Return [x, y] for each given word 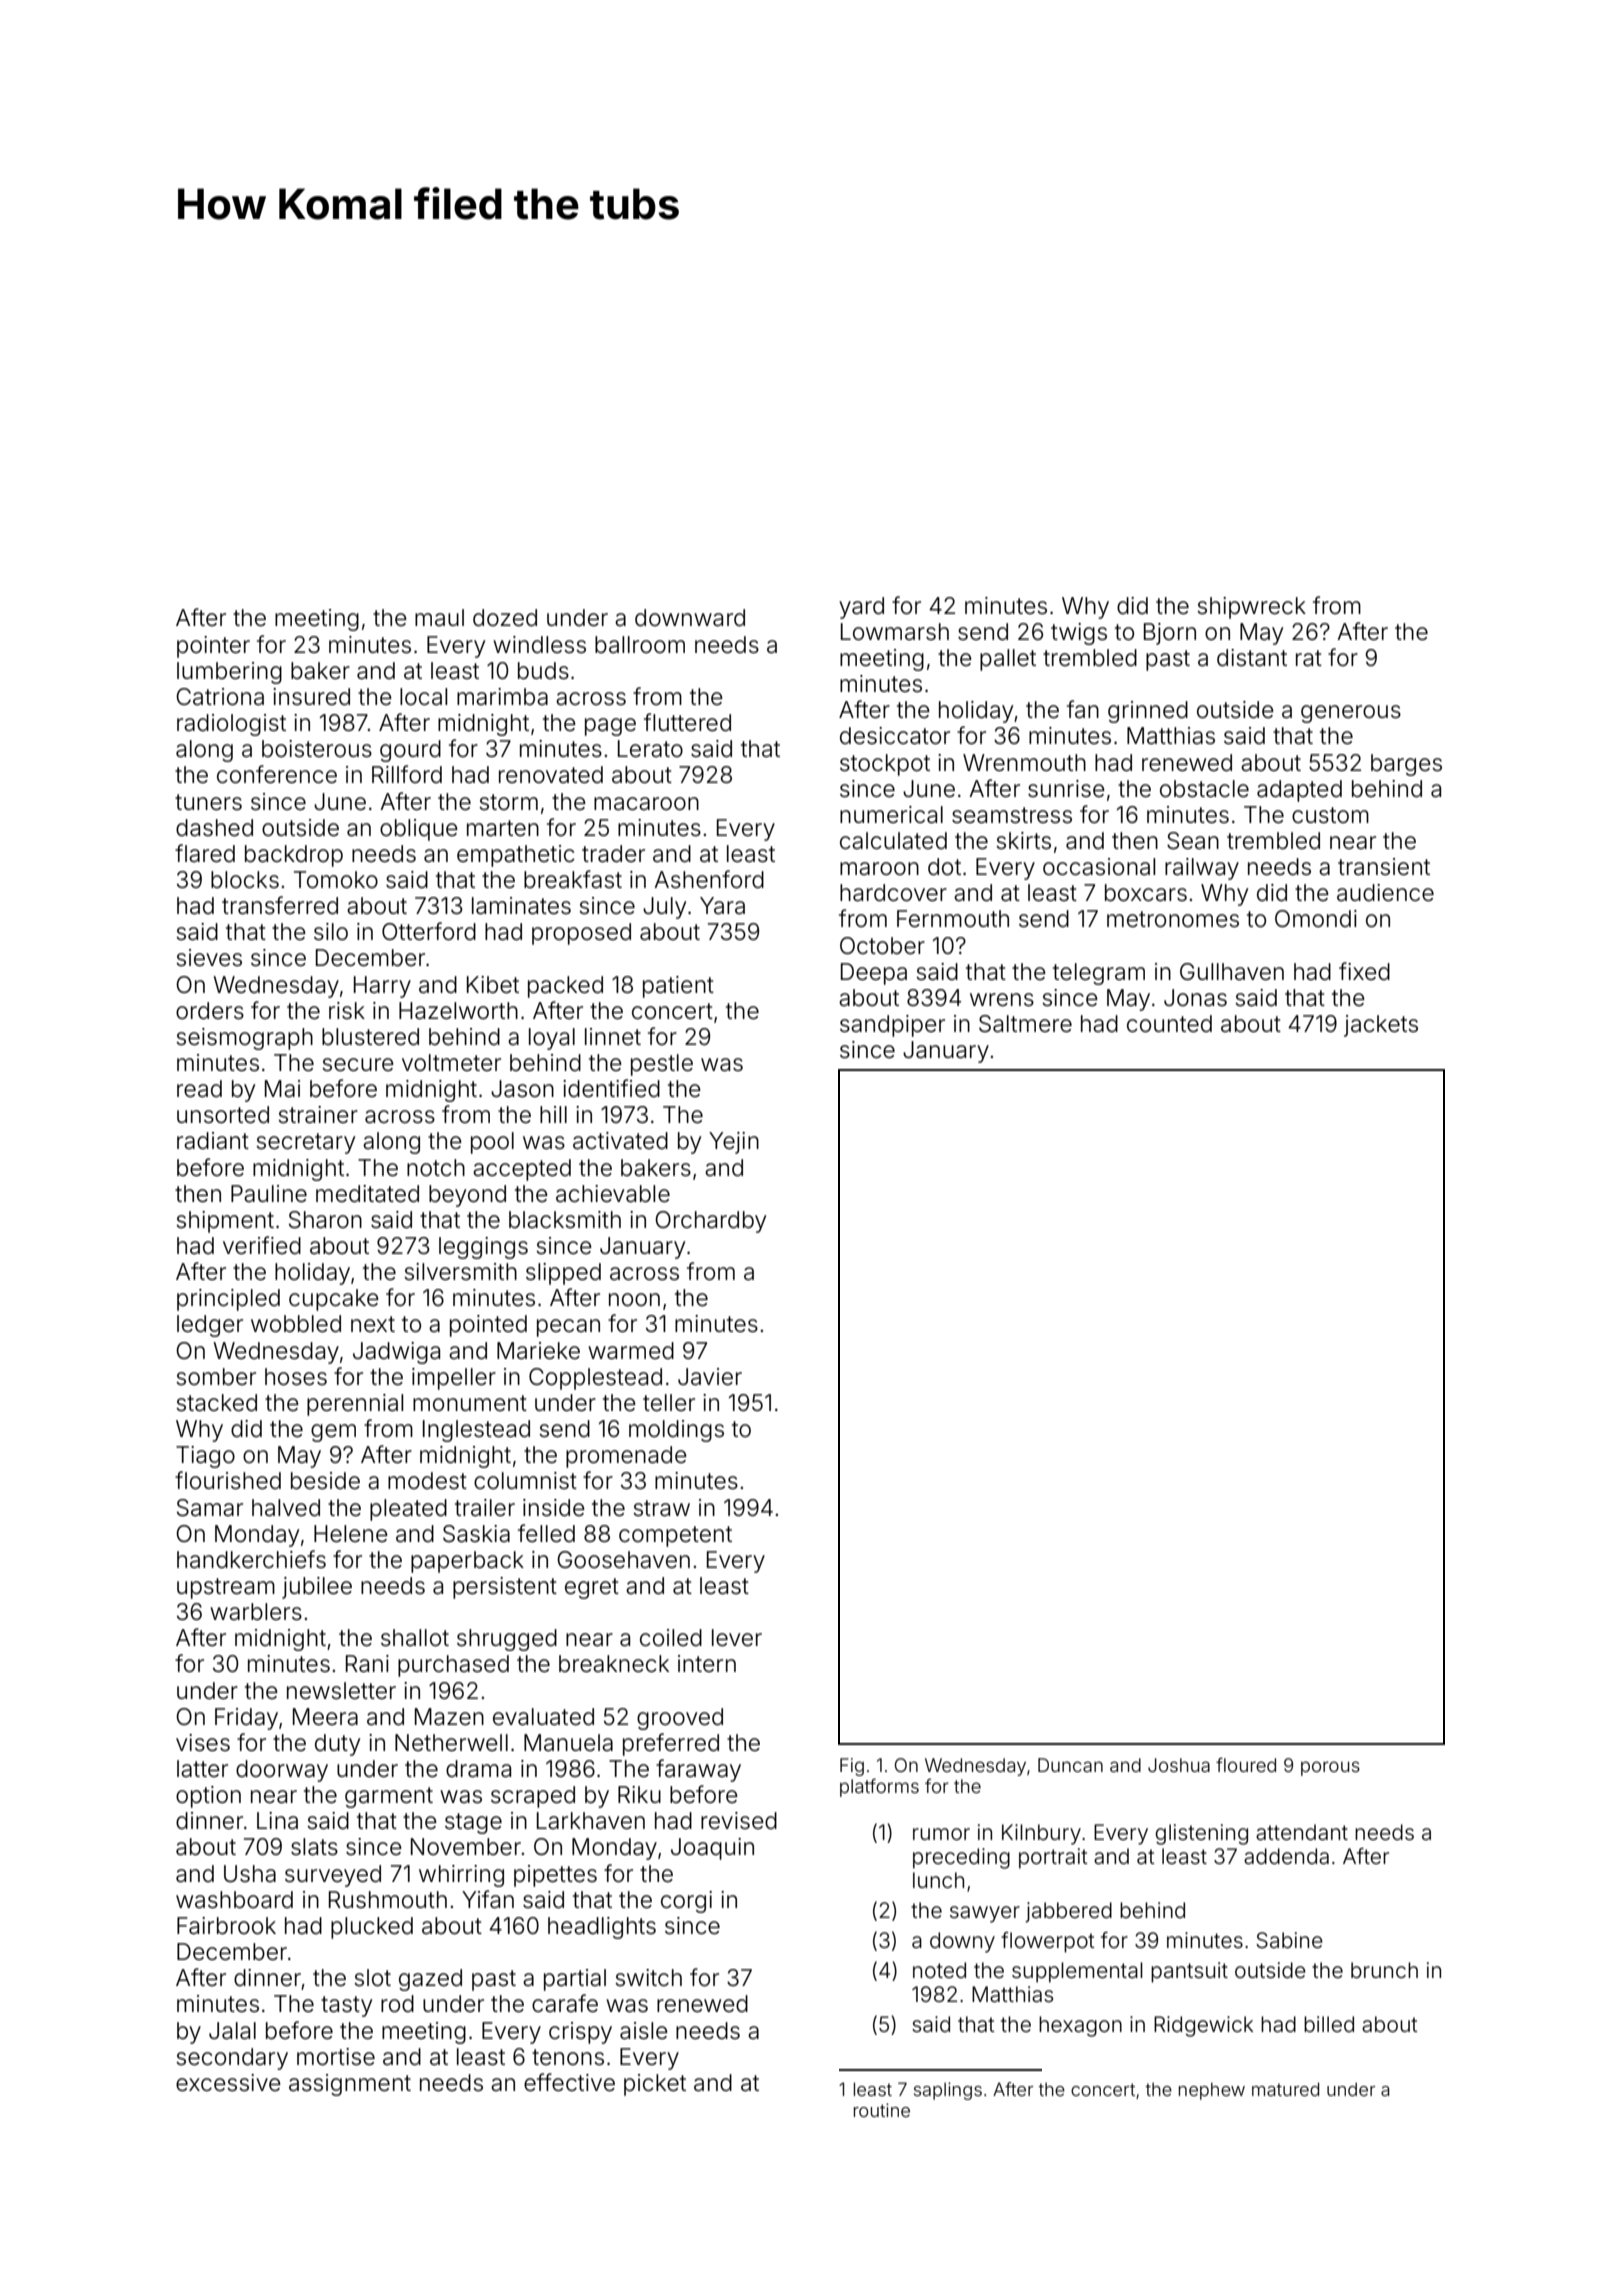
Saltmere [1025, 1024]
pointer [213, 647]
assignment [350, 2085]
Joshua [1179, 1765]
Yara [722, 906]
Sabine [1289, 1940]
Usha [250, 1874]
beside [325, 1481]
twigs [1079, 634]
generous [1351, 714]
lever [737, 1638]
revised [739, 1821]
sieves [209, 958]
